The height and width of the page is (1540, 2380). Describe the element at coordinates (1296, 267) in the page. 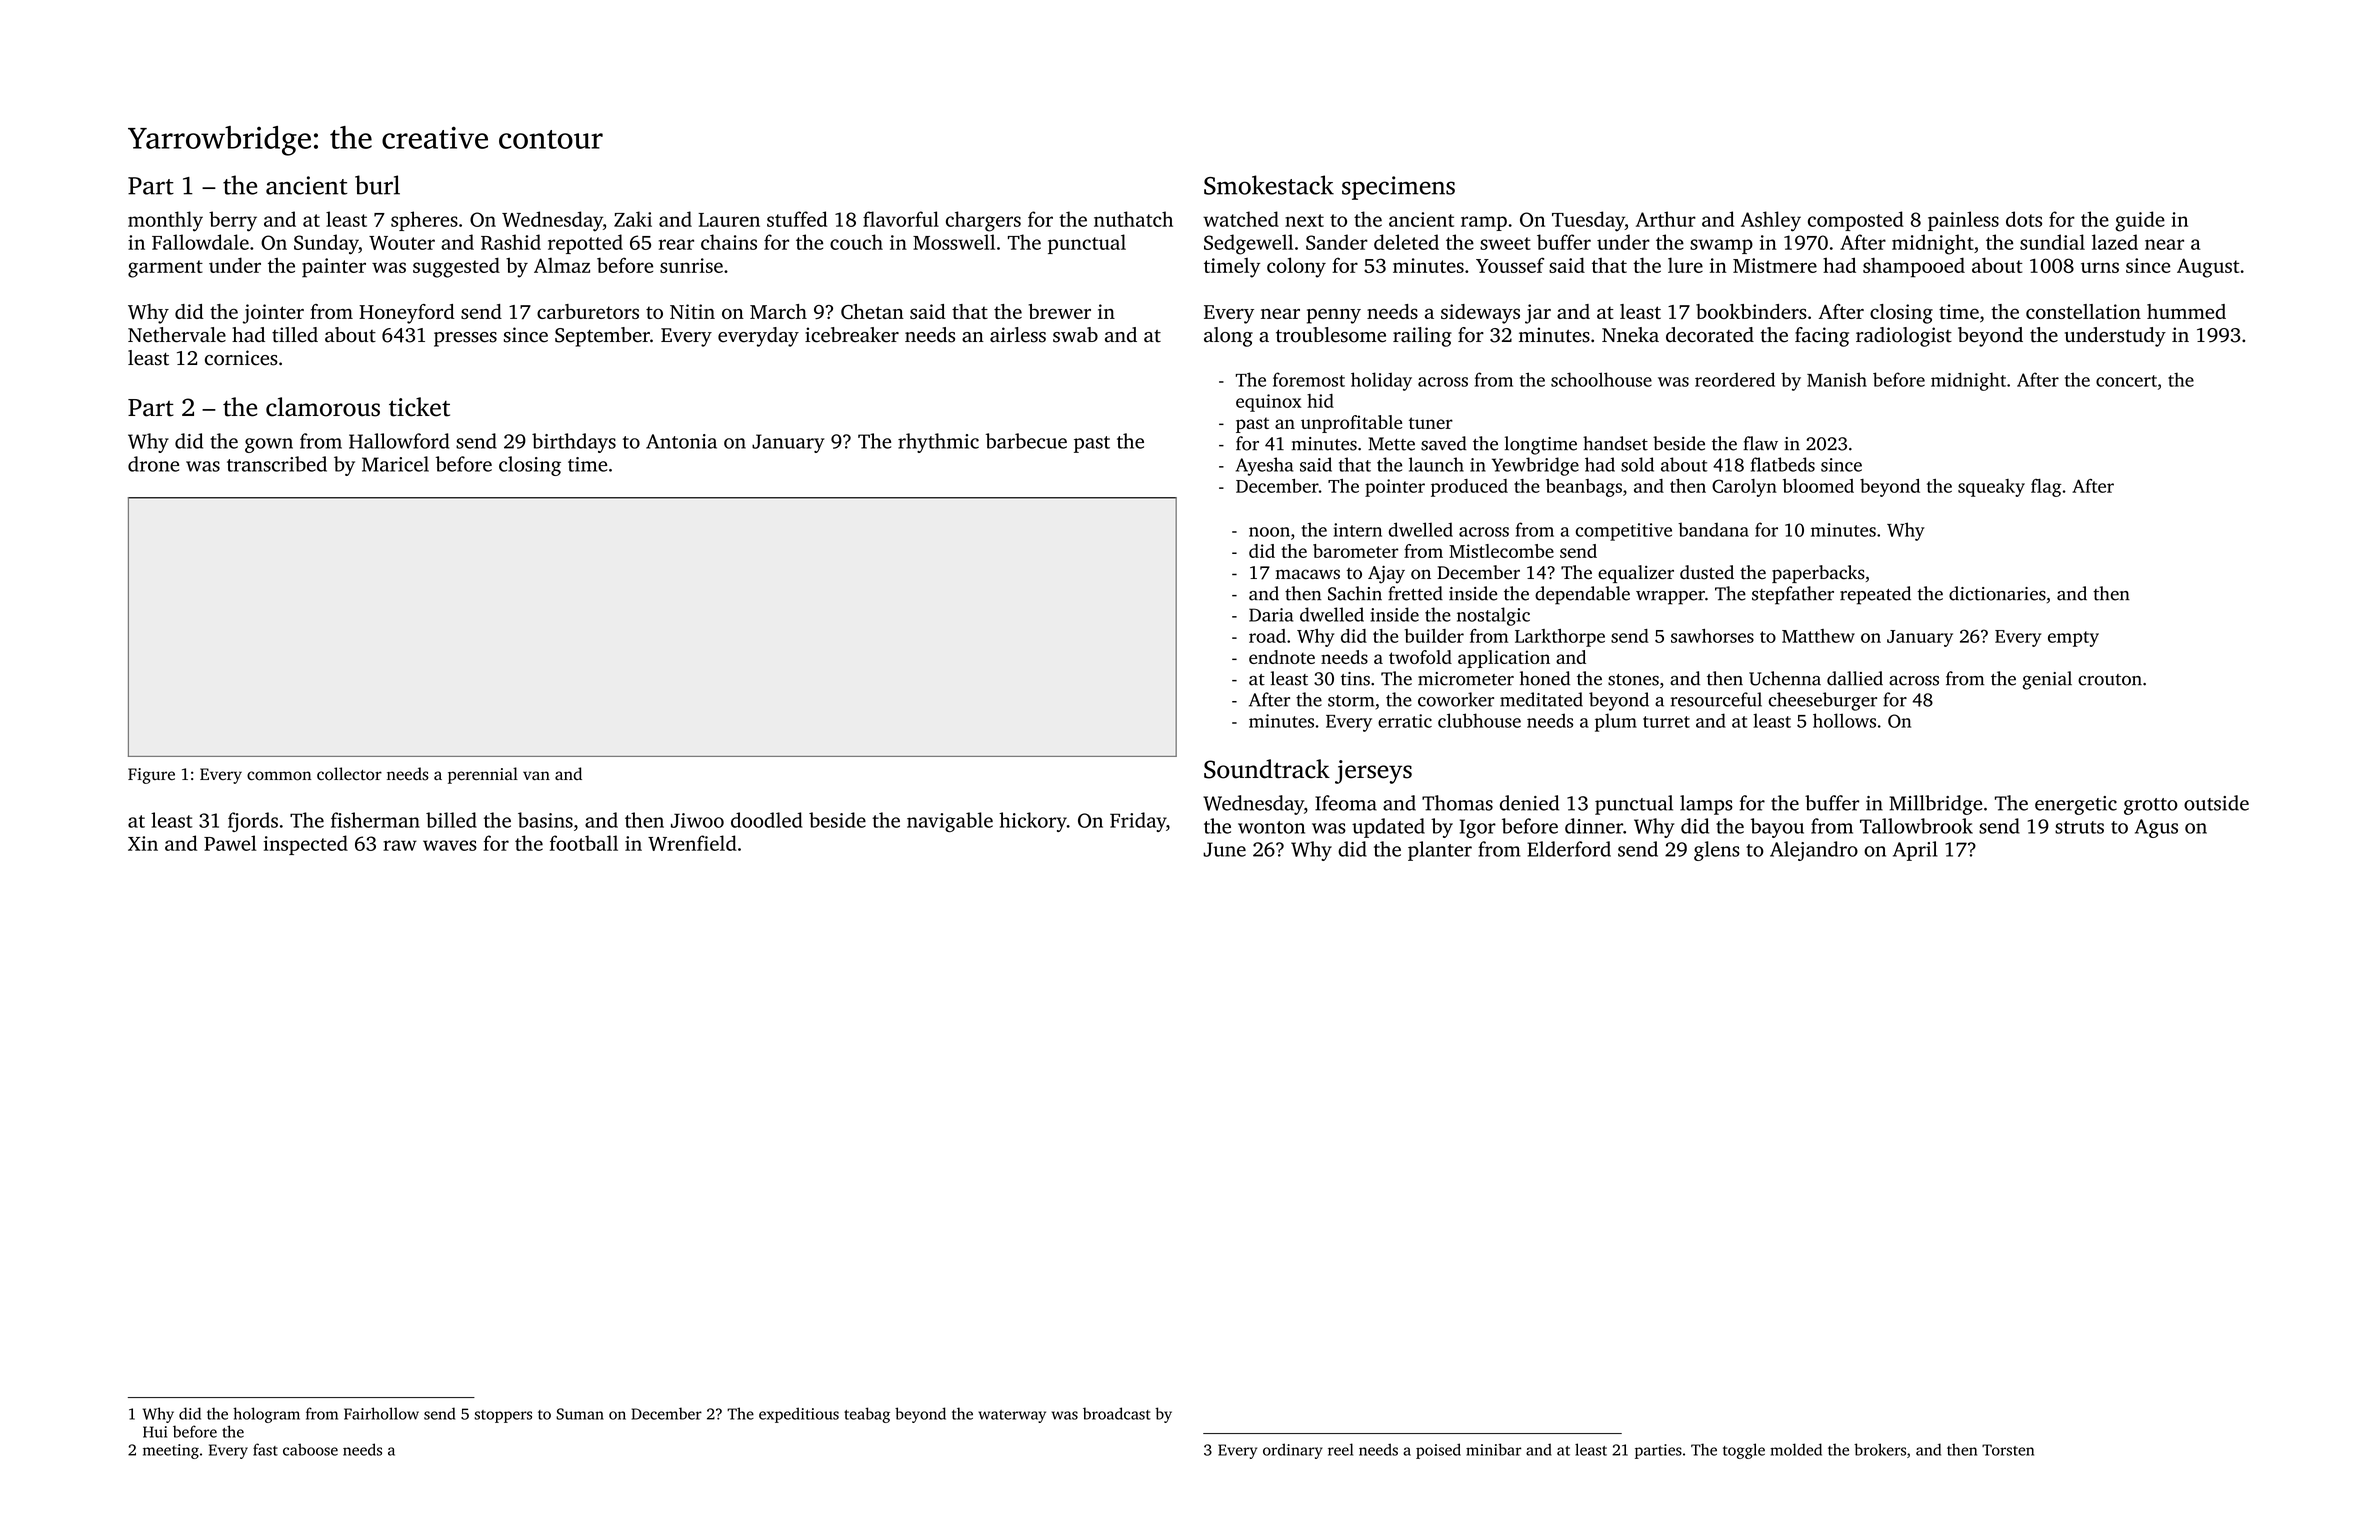

I see `colony` at that location.
